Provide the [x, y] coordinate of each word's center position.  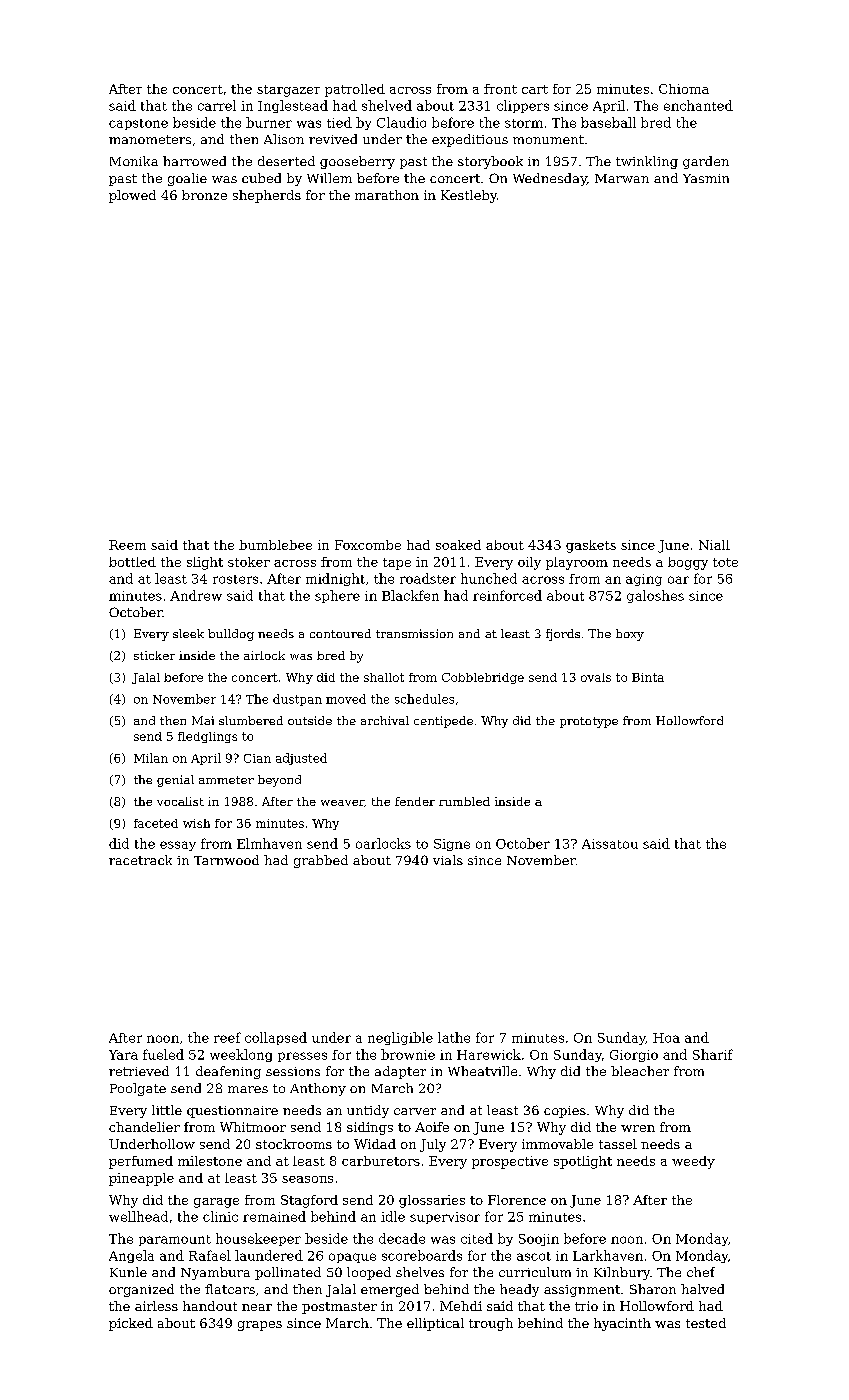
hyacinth [622, 1324]
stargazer [288, 91]
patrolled [355, 90]
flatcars [230, 1289]
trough [491, 1324]
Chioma [684, 89]
